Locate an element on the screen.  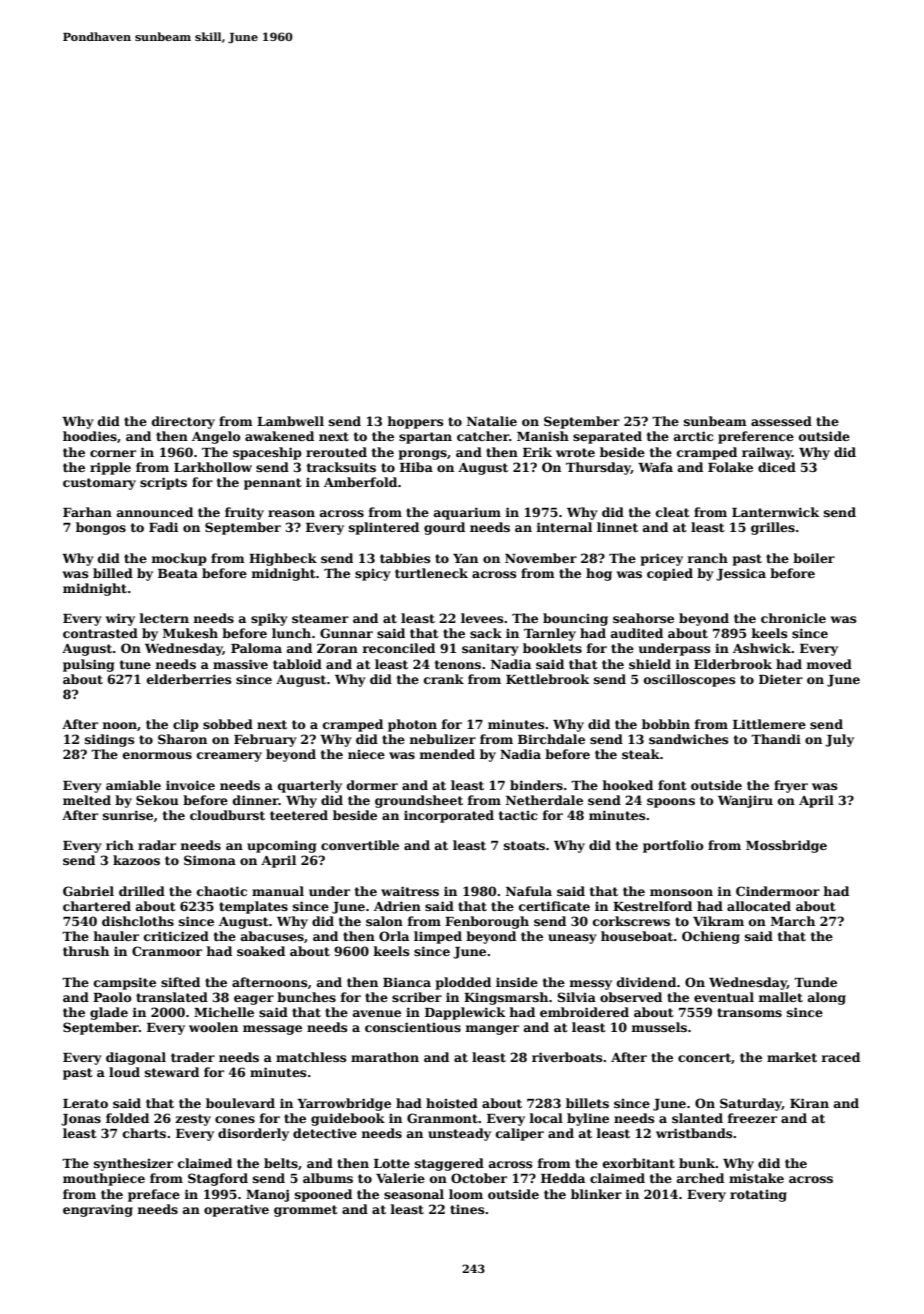
tines is located at coordinates (467, 1209).
